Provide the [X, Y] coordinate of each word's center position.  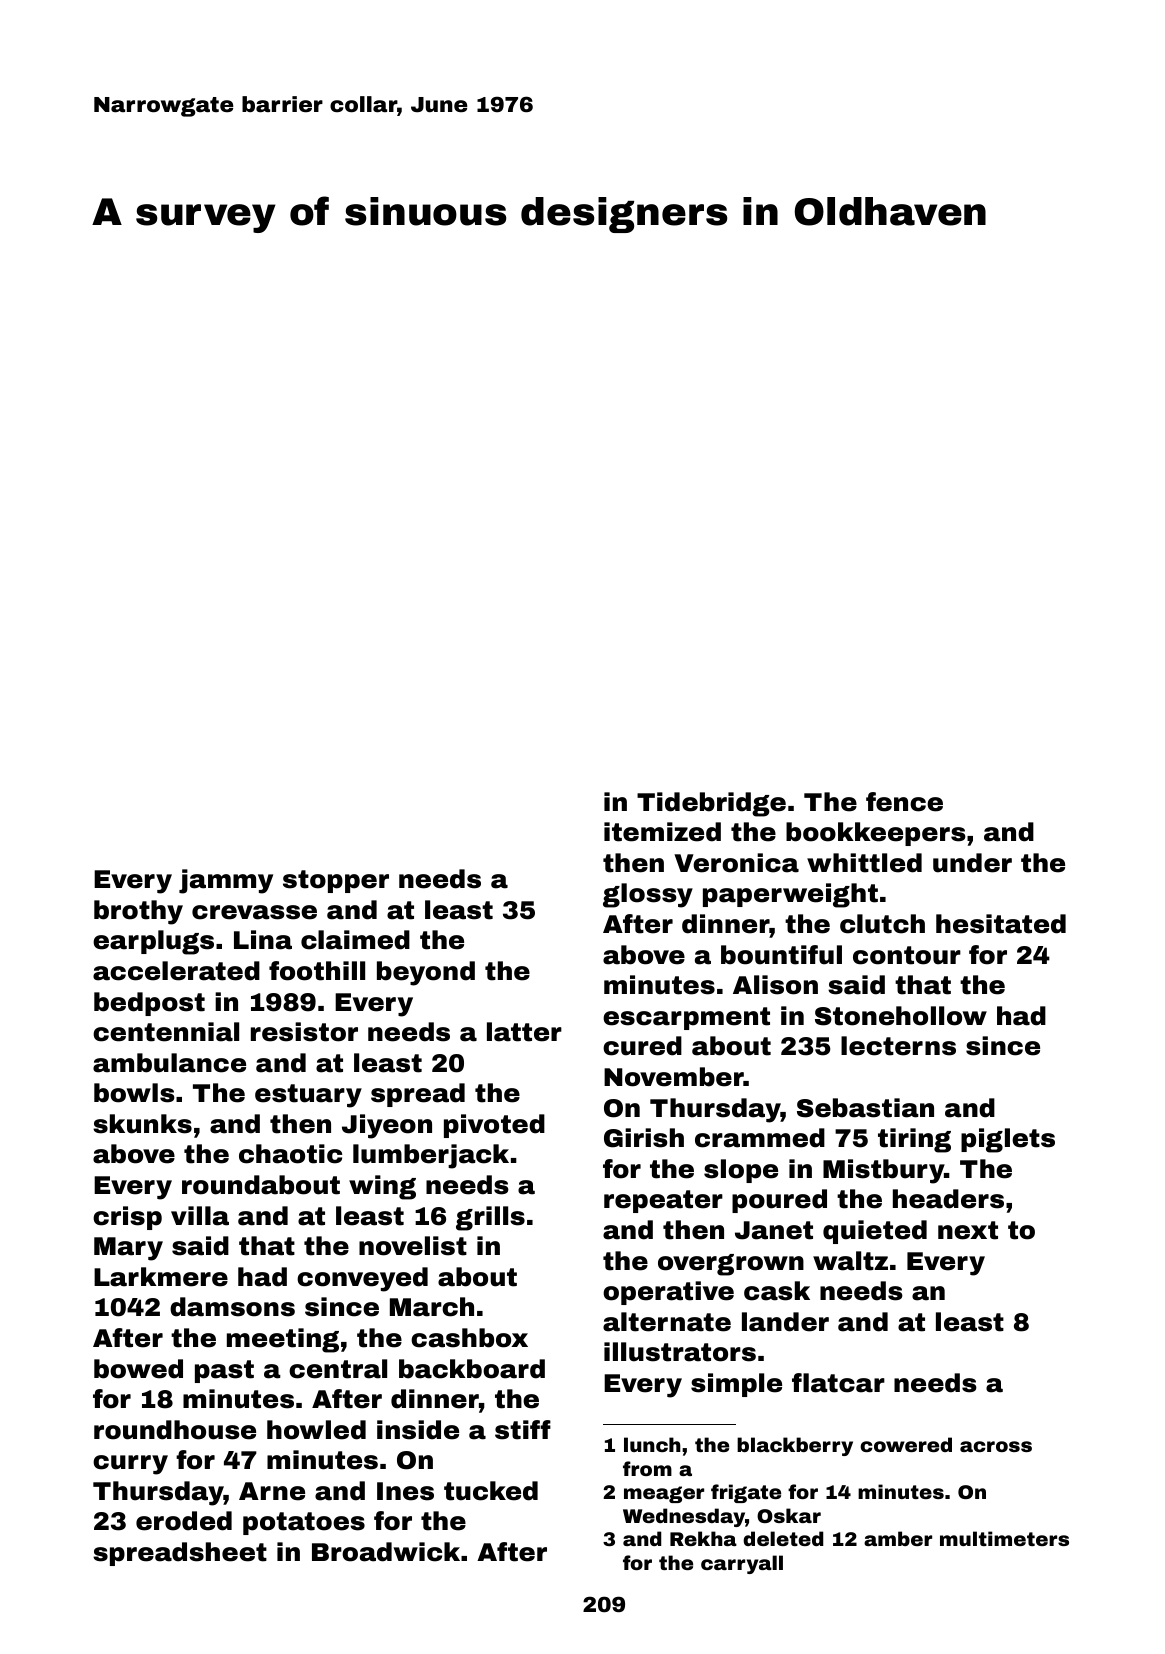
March [432, 1307]
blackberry [795, 1446]
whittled [864, 863]
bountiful [781, 955]
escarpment [686, 1018]
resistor [304, 1032]
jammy [226, 881]
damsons [232, 1307]
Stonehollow [901, 1016]
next [968, 1230]
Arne [272, 1491]
